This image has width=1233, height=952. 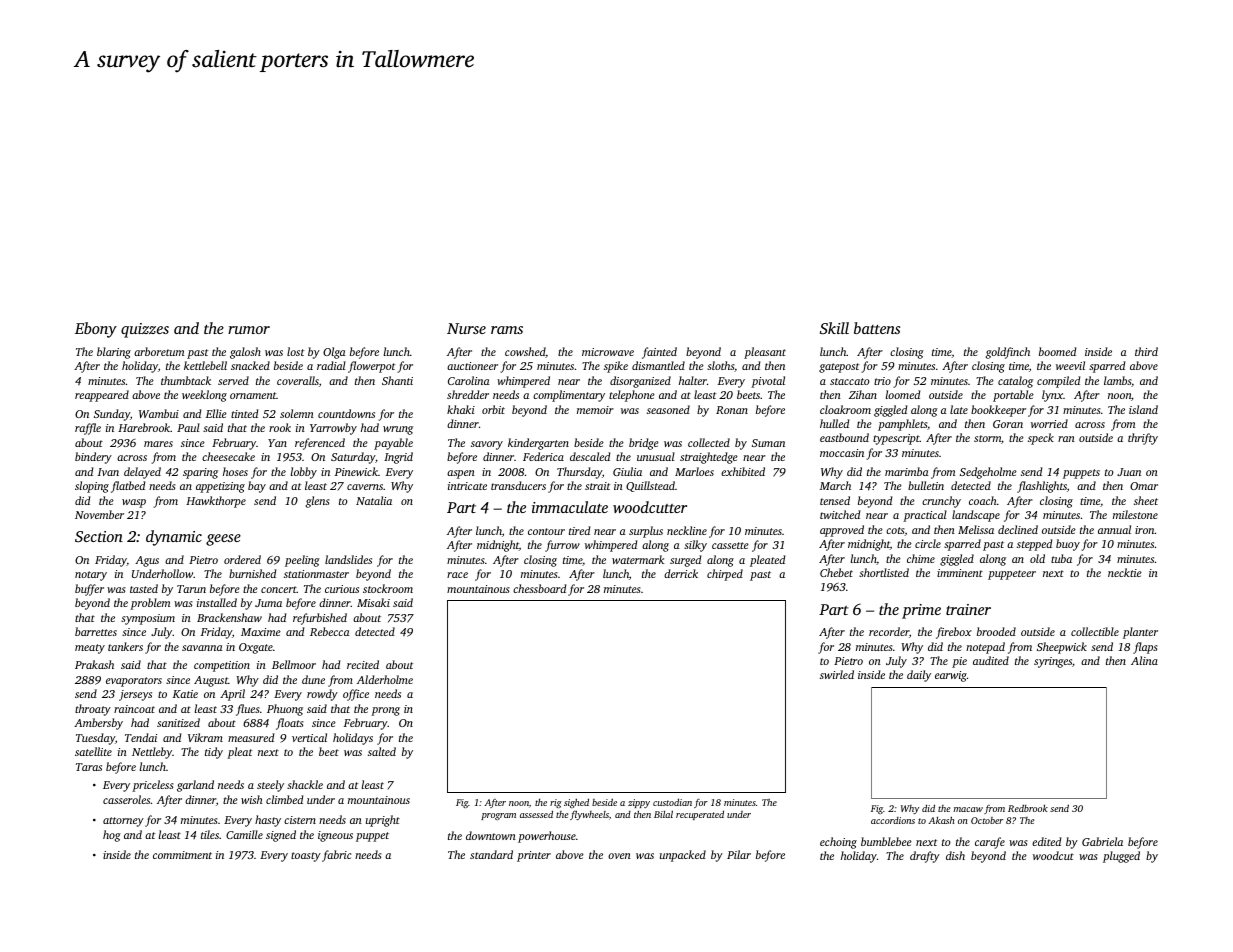 I want to click on Maxime, so click(x=261, y=632).
